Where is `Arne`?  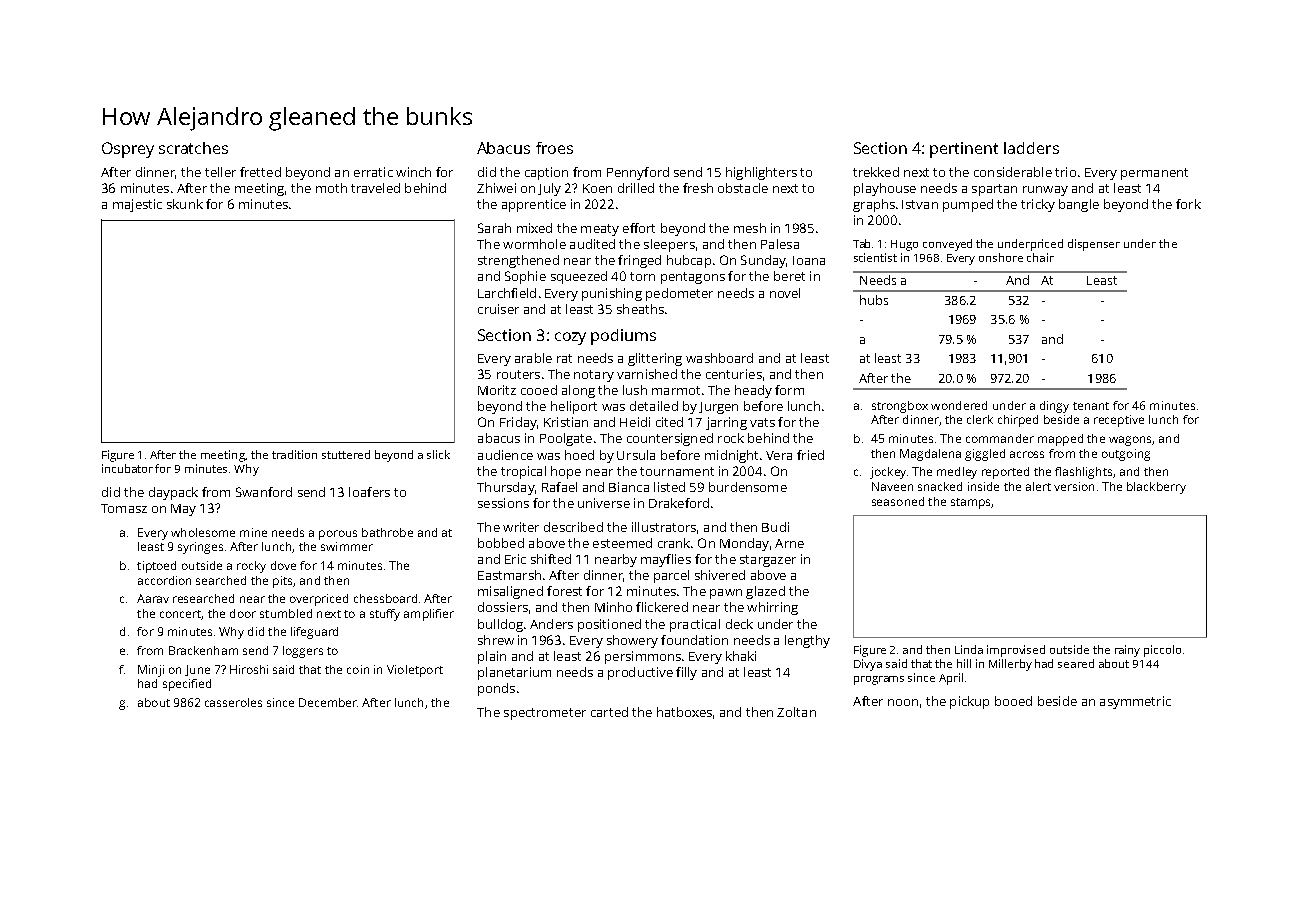 Arne is located at coordinates (789, 543).
